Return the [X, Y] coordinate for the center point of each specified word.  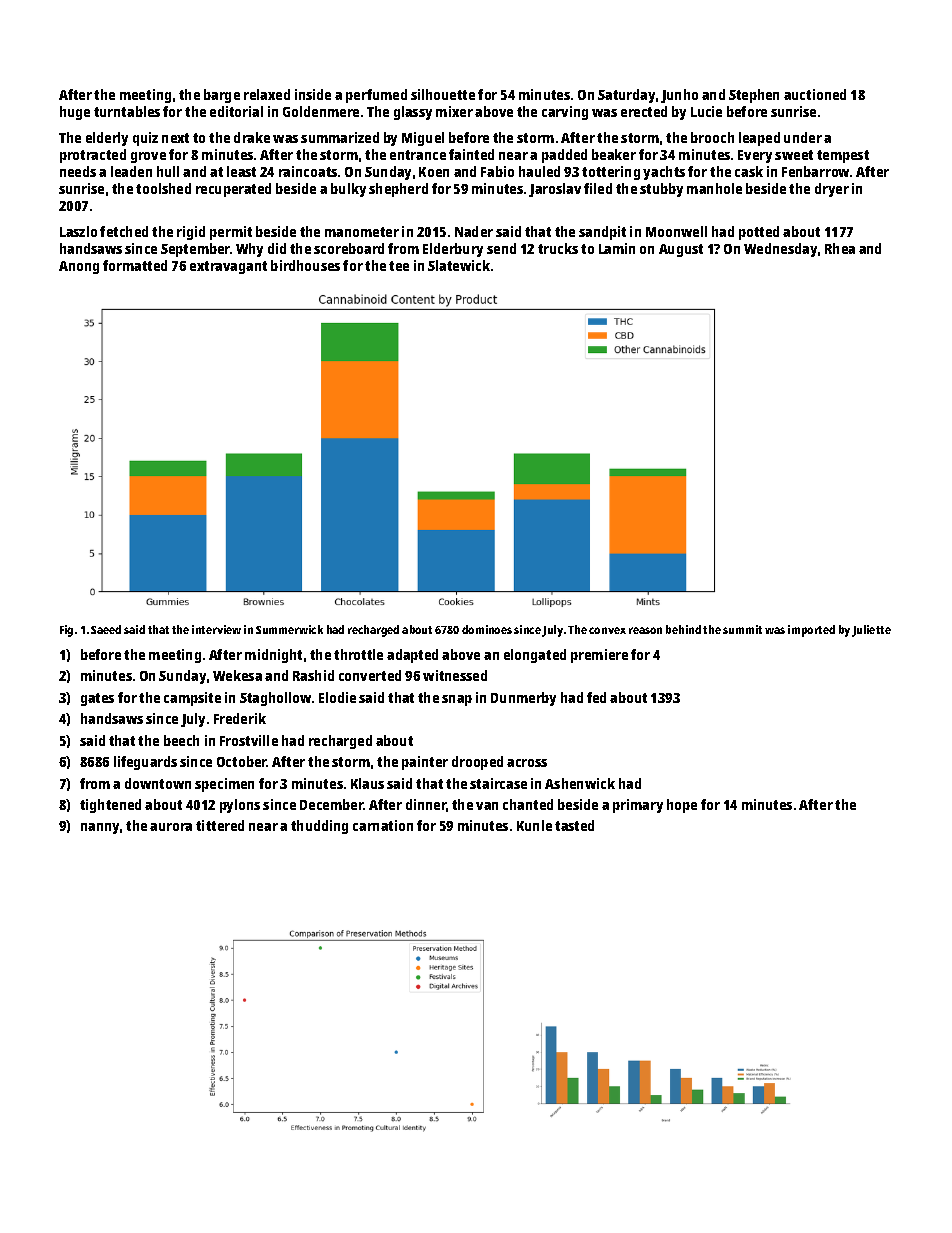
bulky [348, 190]
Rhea [840, 248]
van [487, 806]
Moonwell [676, 231]
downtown [158, 783]
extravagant [228, 267]
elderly [107, 139]
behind [683, 629]
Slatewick [459, 265]
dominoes [487, 629]
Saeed [106, 629]
